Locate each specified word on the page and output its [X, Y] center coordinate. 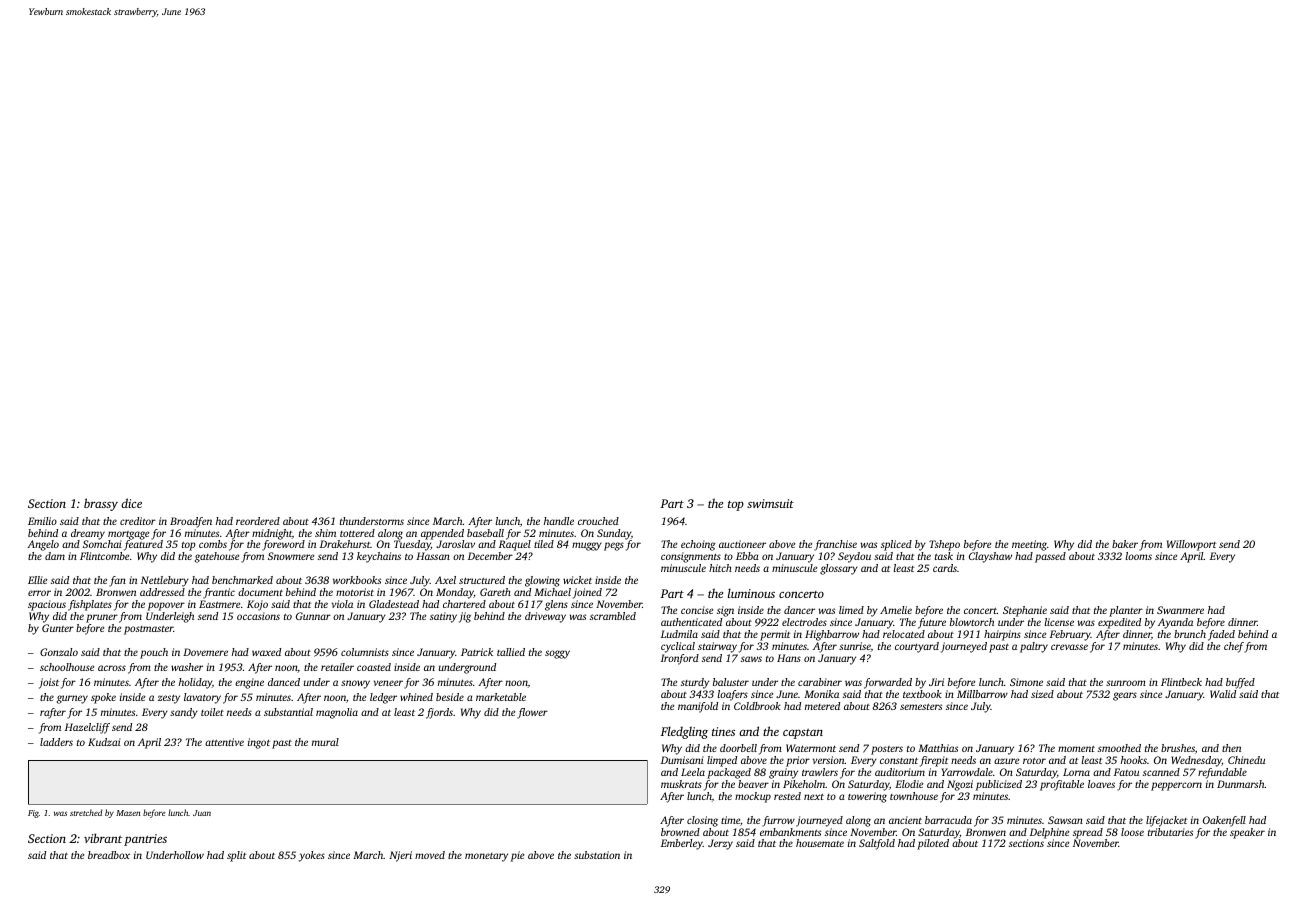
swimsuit [770, 503]
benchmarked [242, 580]
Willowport [1191, 545]
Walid [1223, 694]
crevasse [1069, 647]
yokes [312, 856]
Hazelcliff [87, 728]
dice [131, 503]
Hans [789, 658]
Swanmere [1180, 610]
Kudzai [104, 742]
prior [798, 761]
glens [556, 605]
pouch [154, 653]
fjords [439, 713]
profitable [1062, 785]
